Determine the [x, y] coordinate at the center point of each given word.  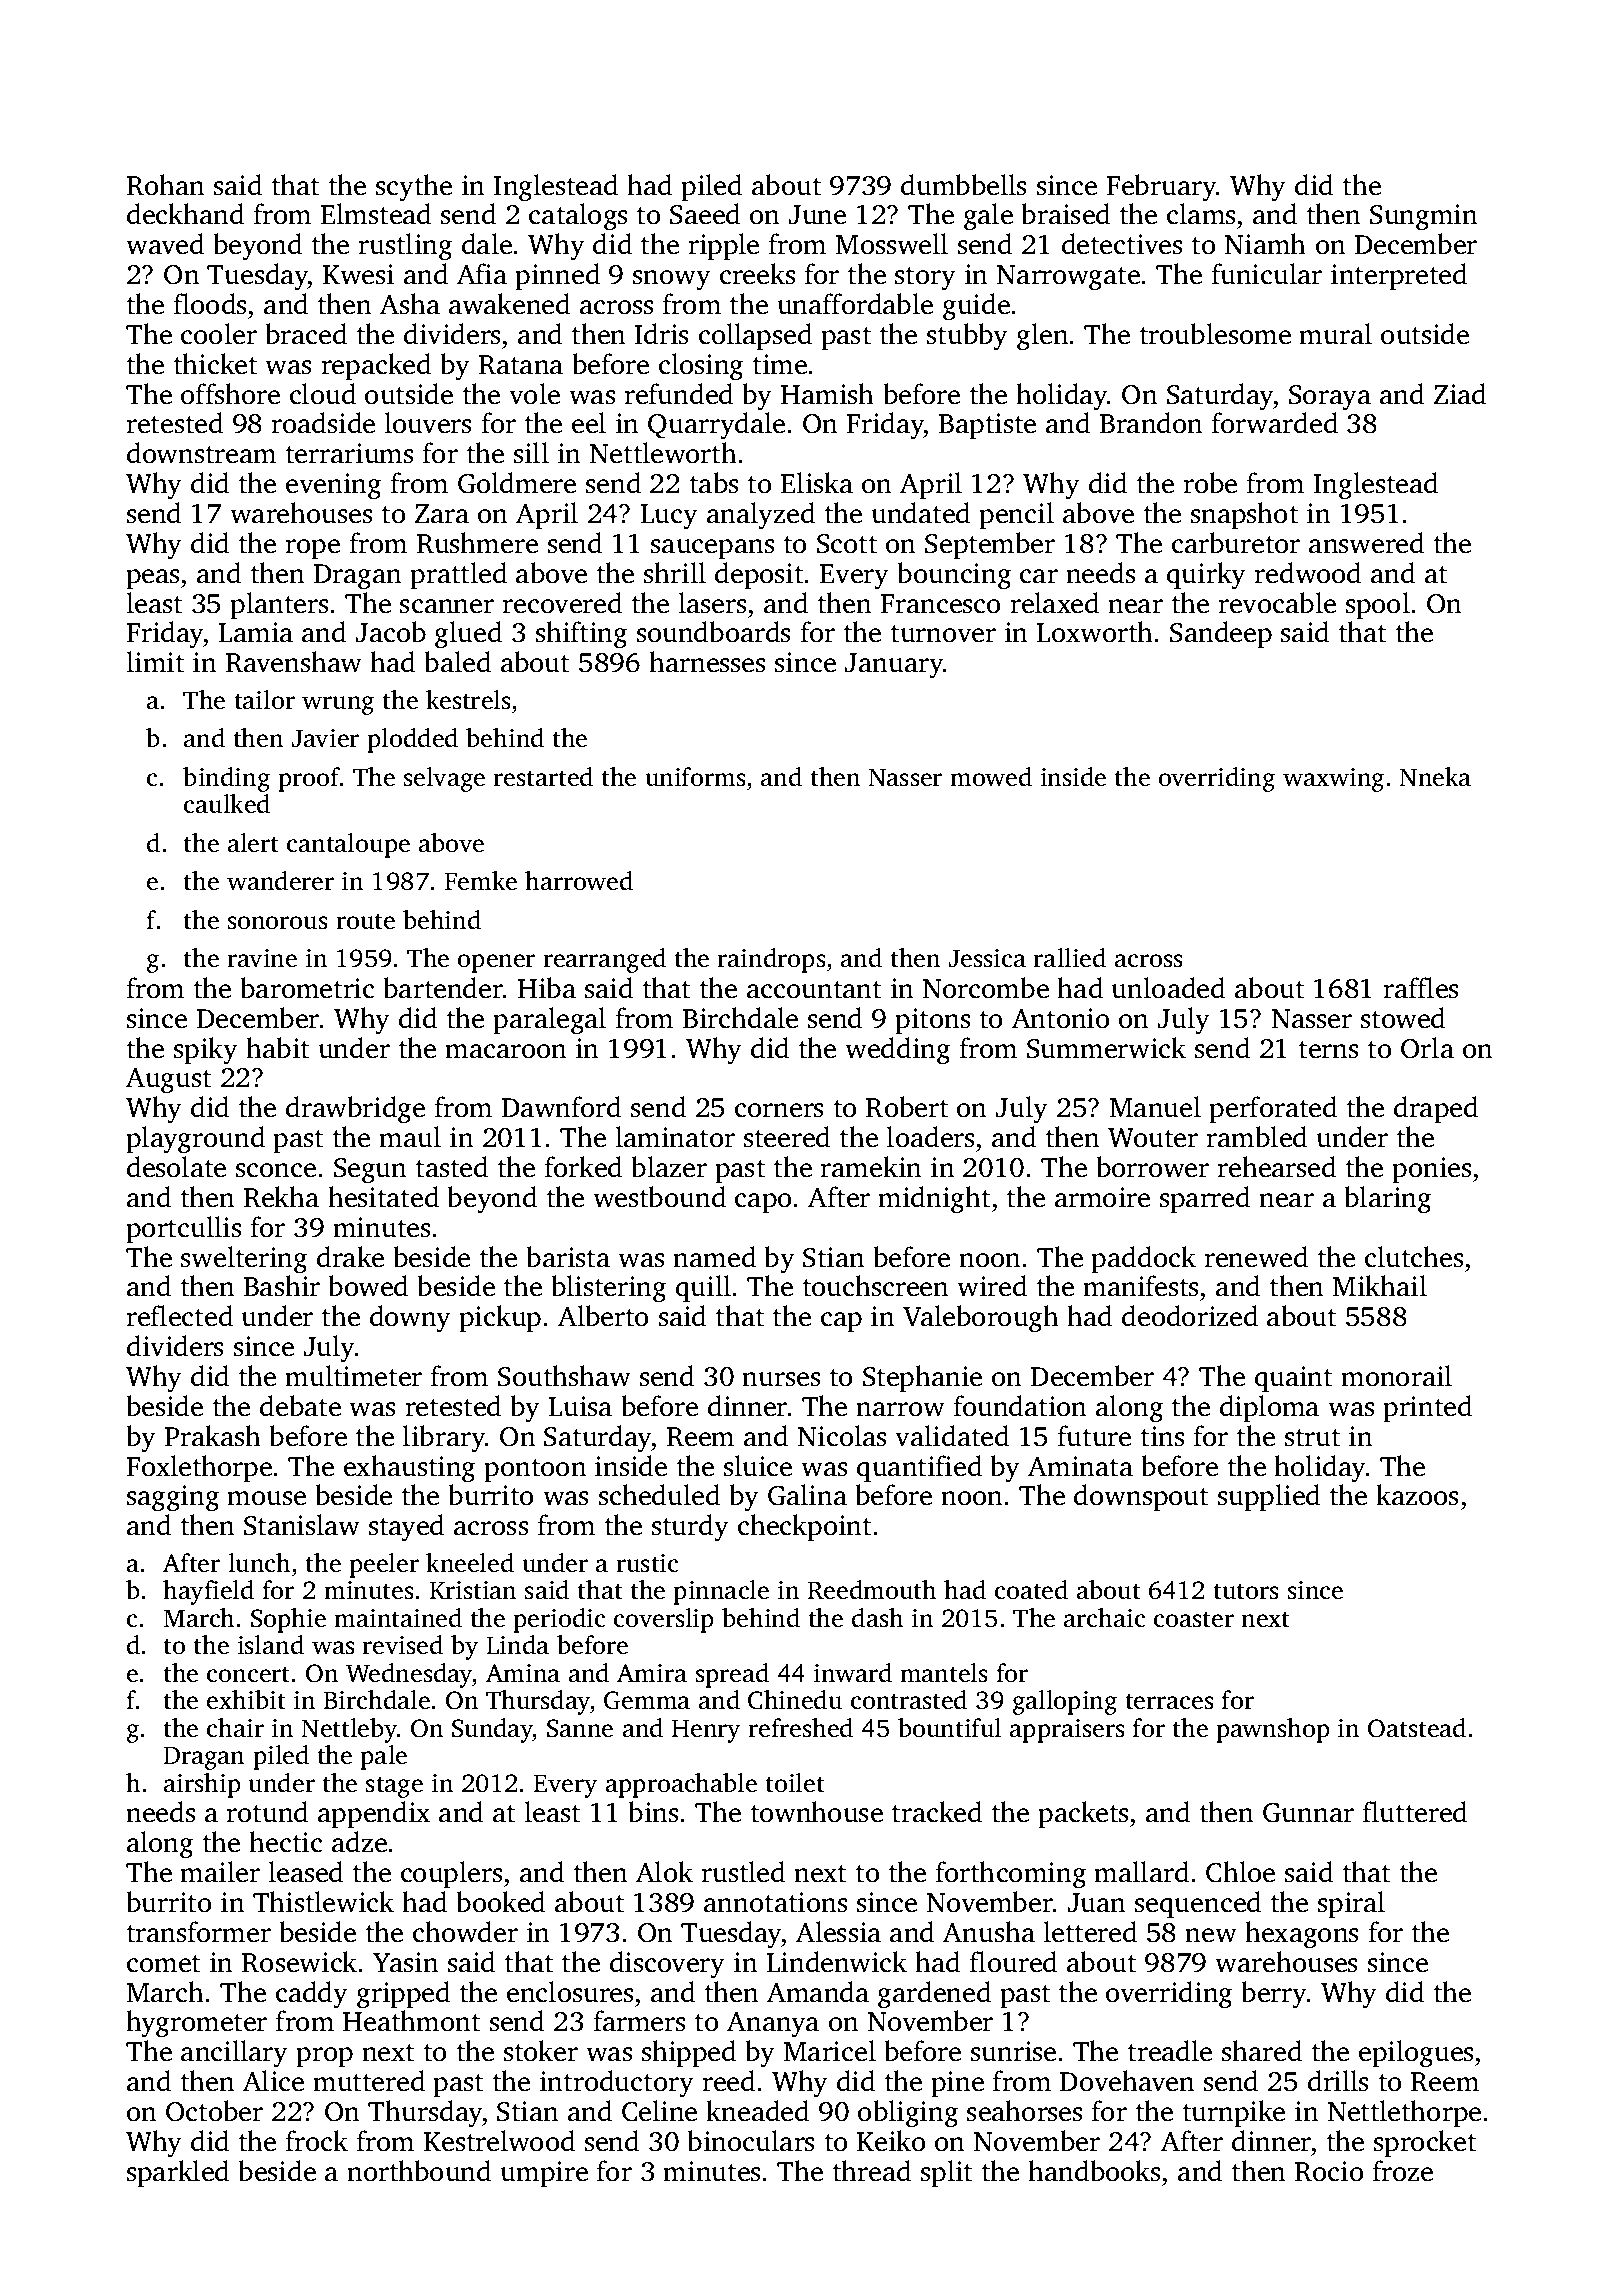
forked [583, 1167]
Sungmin [1424, 217]
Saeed [705, 214]
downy [410, 1319]
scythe [414, 188]
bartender [443, 988]
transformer [199, 1932]
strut [1312, 1438]
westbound [659, 1197]
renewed [1256, 1257]
